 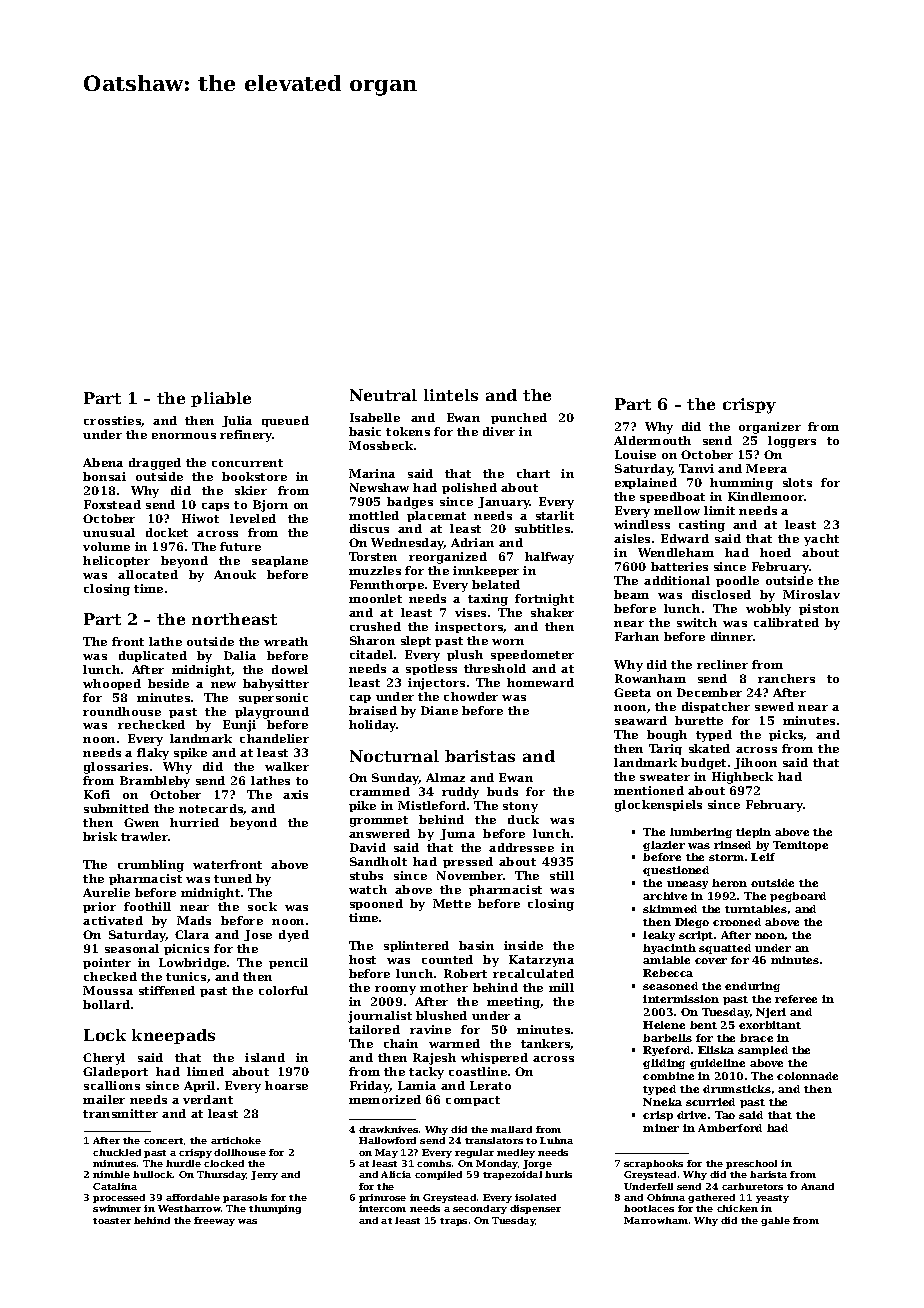 What do you see at coordinates (100, 836) in the screenshot?
I see `brisk` at bounding box center [100, 836].
